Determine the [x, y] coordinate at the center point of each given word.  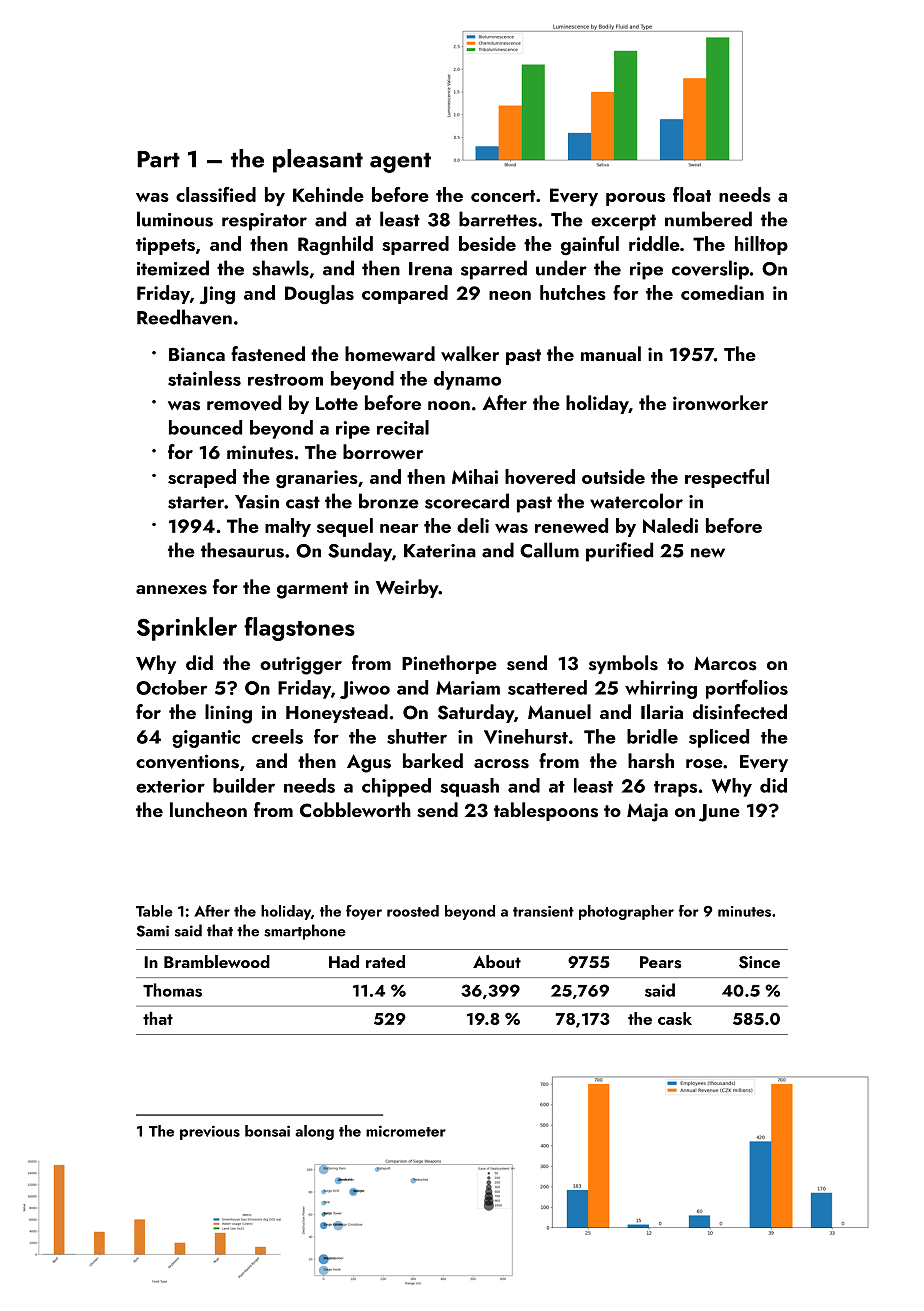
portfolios [747, 689]
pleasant [318, 161]
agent [400, 162]
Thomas [172, 990]
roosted [413, 911]
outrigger [301, 665]
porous [635, 199]
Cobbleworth [355, 810]
